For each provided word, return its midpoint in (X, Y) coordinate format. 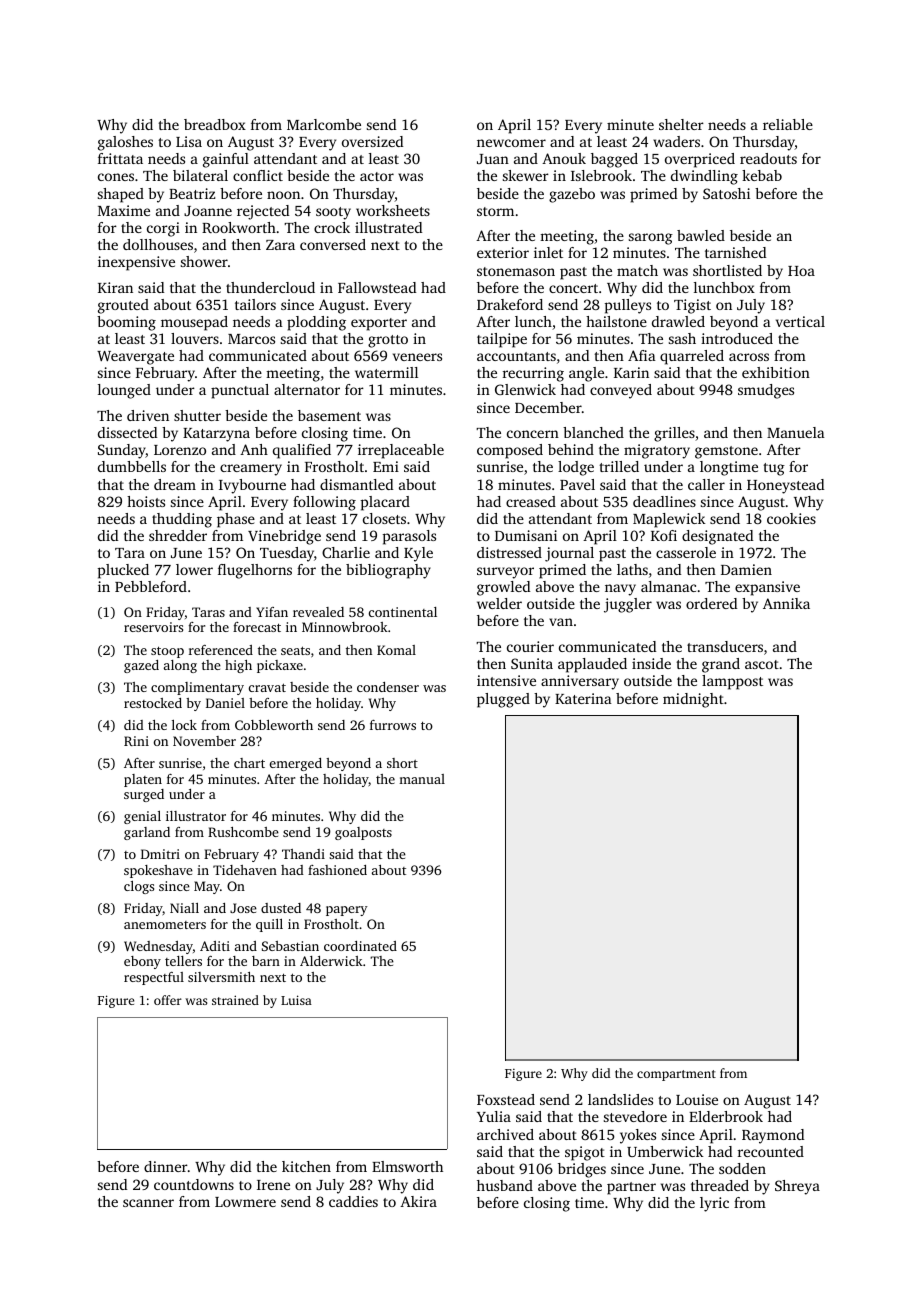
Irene (273, 1185)
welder (499, 603)
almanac (668, 586)
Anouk (564, 158)
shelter (681, 124)
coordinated (360, 946)
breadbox (215, 124)
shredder (178, 535)
